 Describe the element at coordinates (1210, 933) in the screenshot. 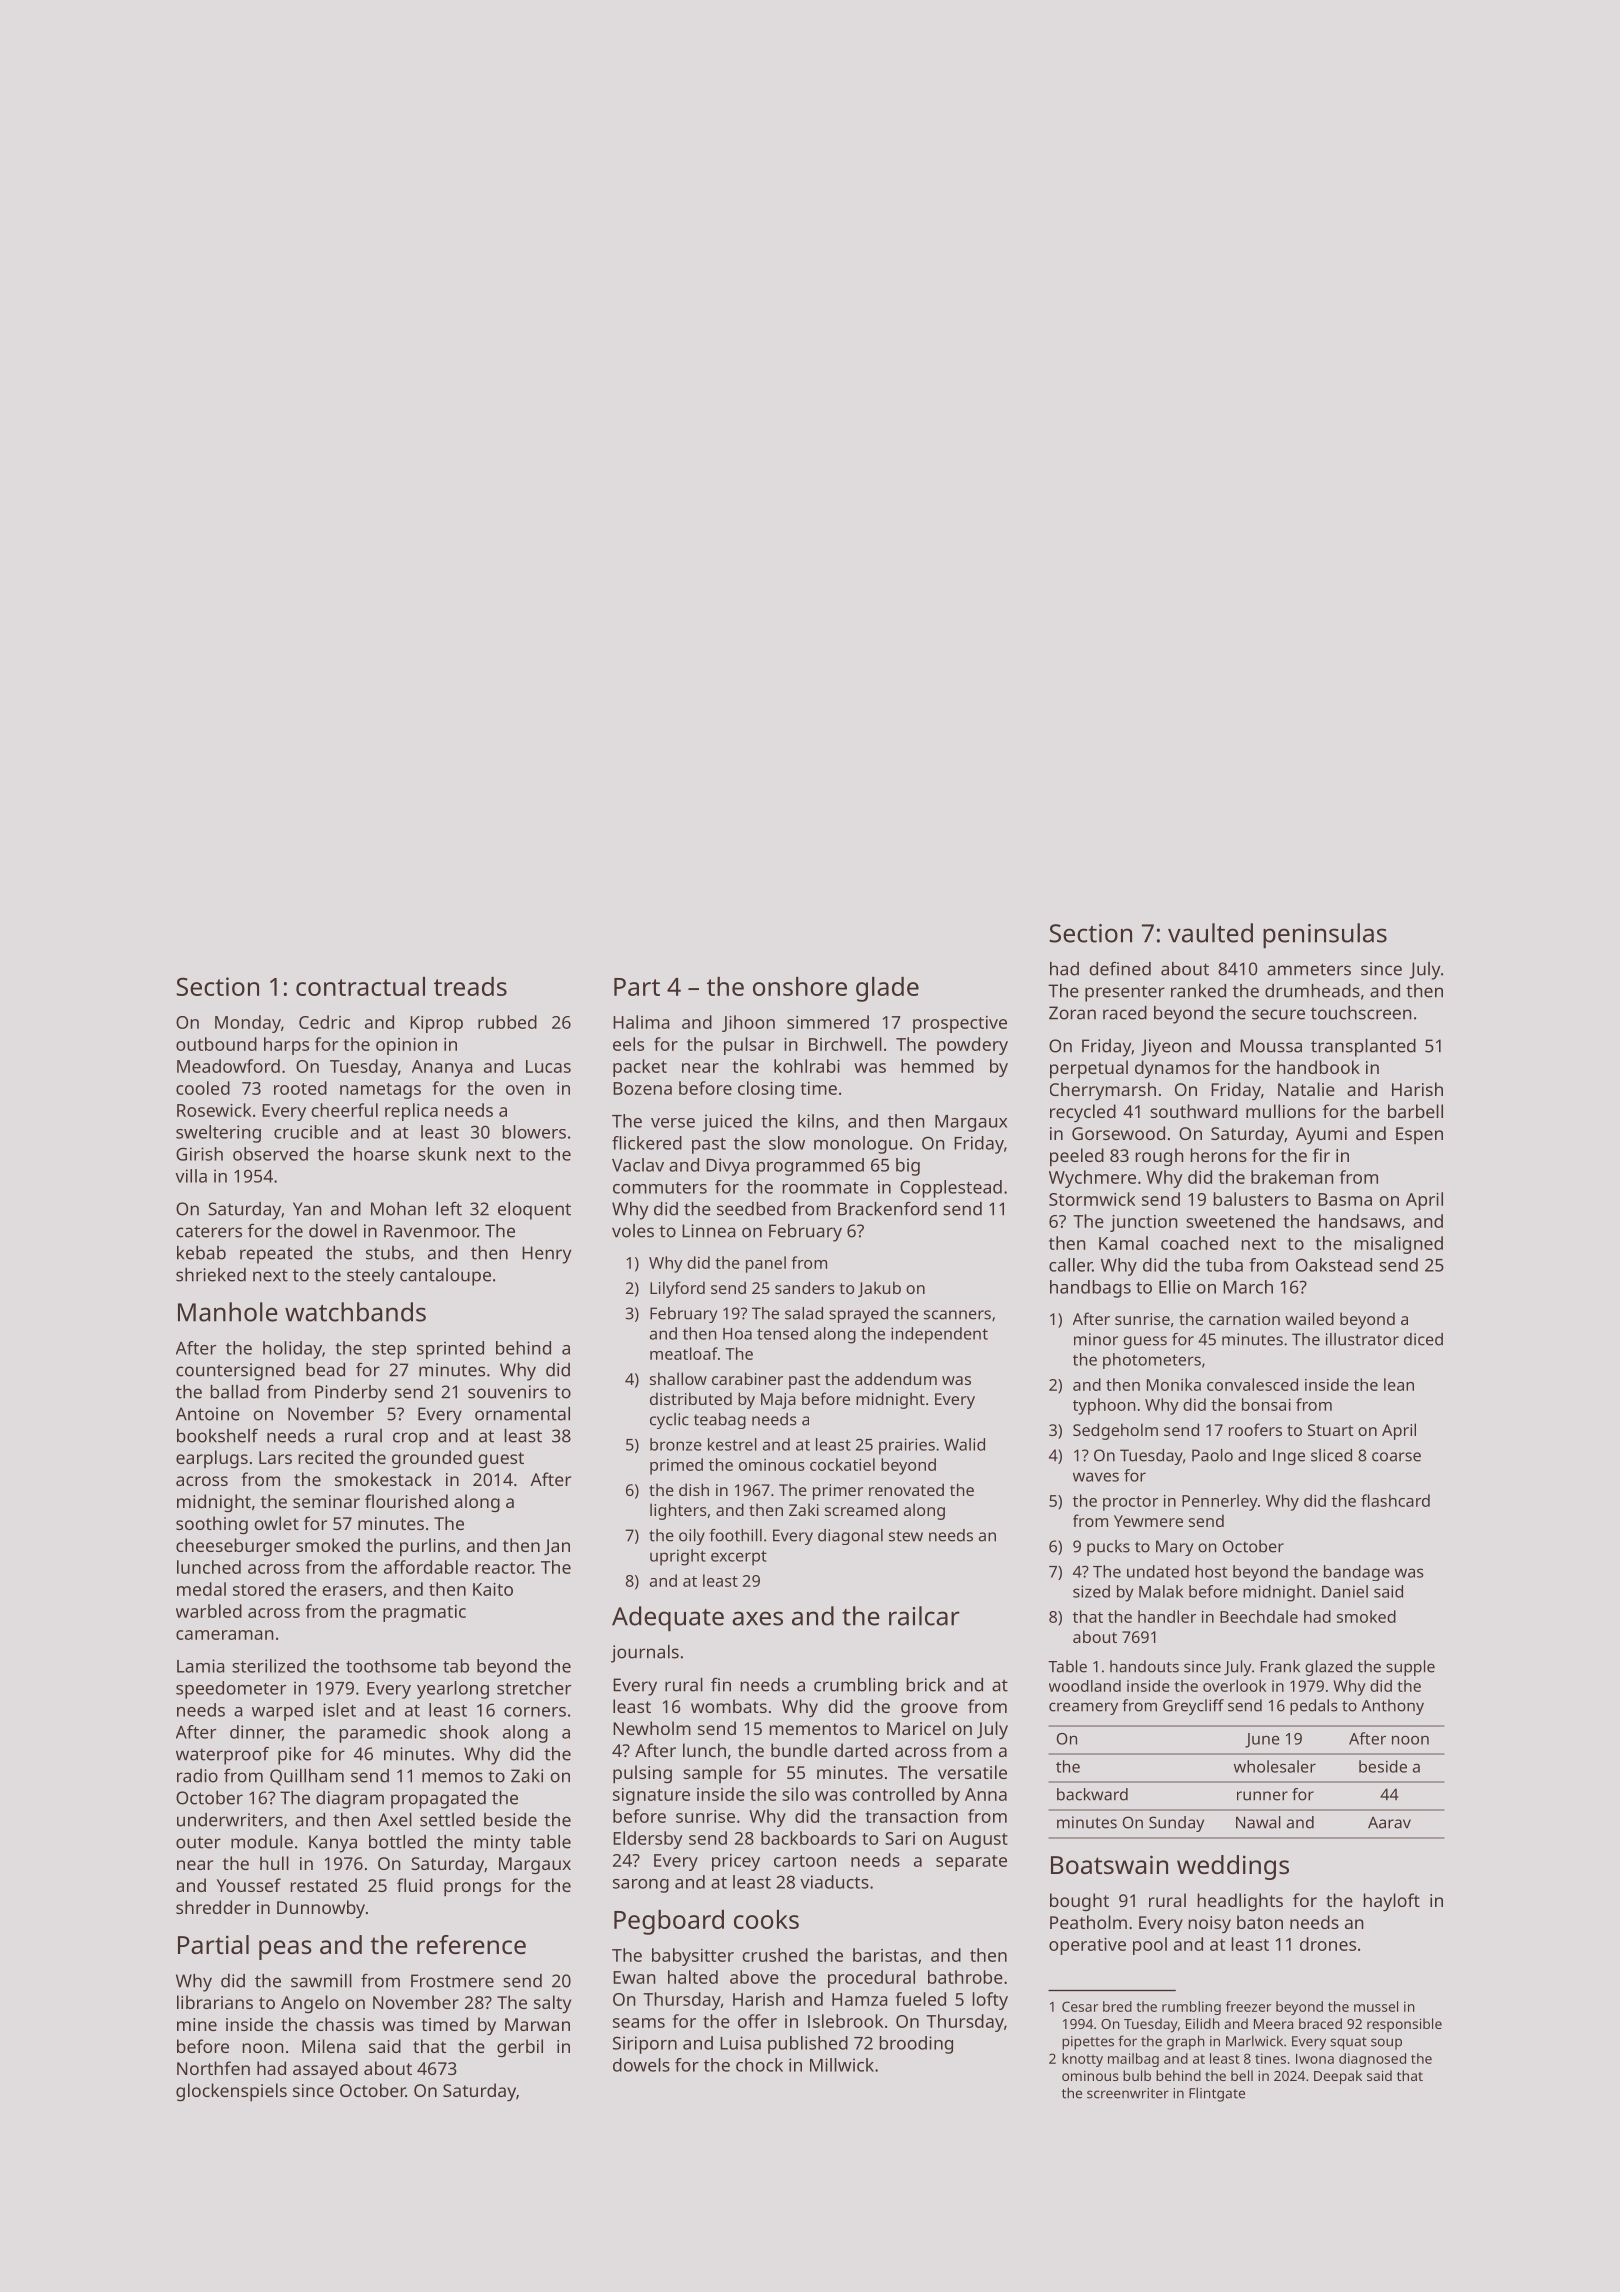

I see `vaulted` at that location.
